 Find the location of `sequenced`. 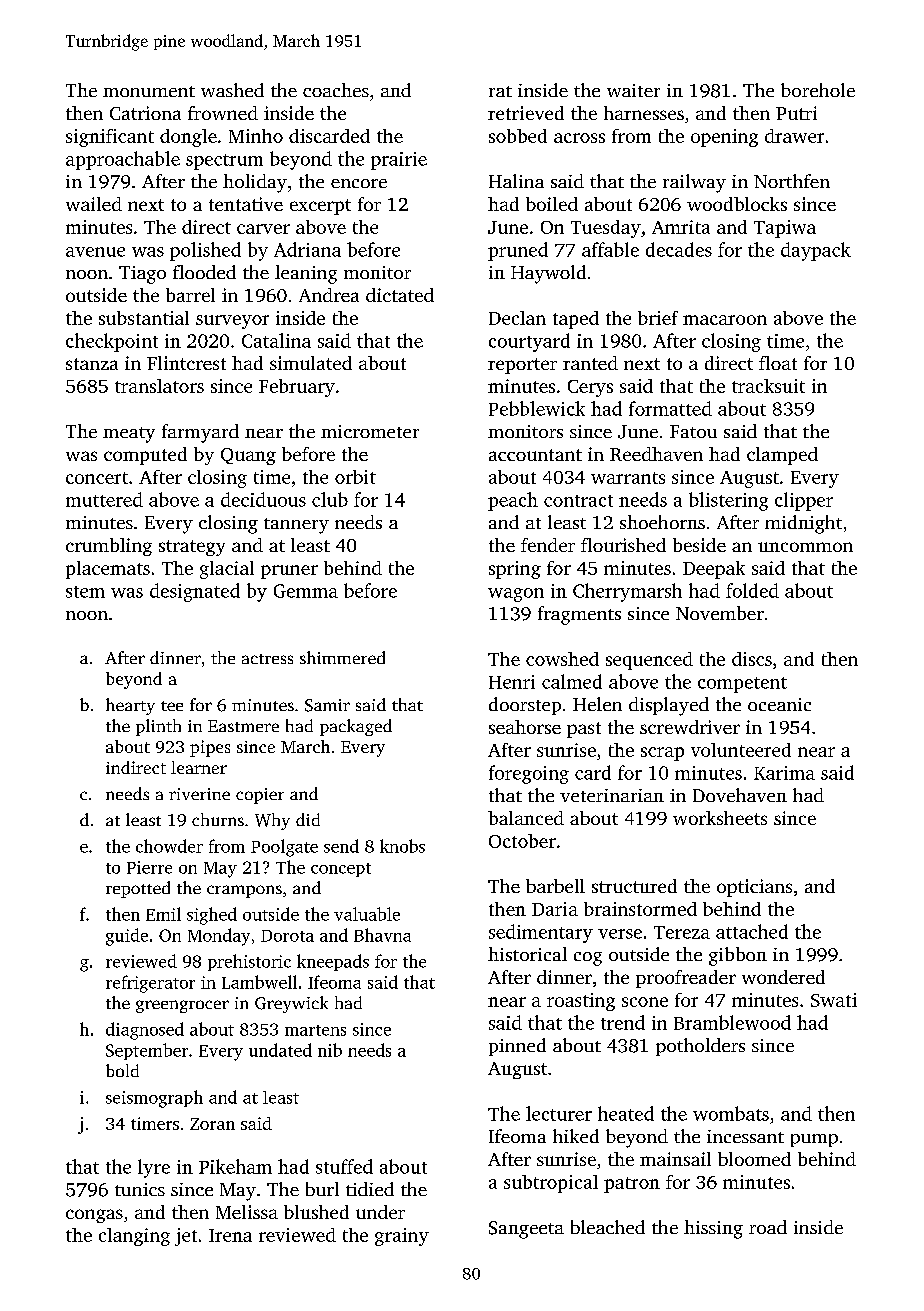

sequenced is located at coordinates (649, 661).
